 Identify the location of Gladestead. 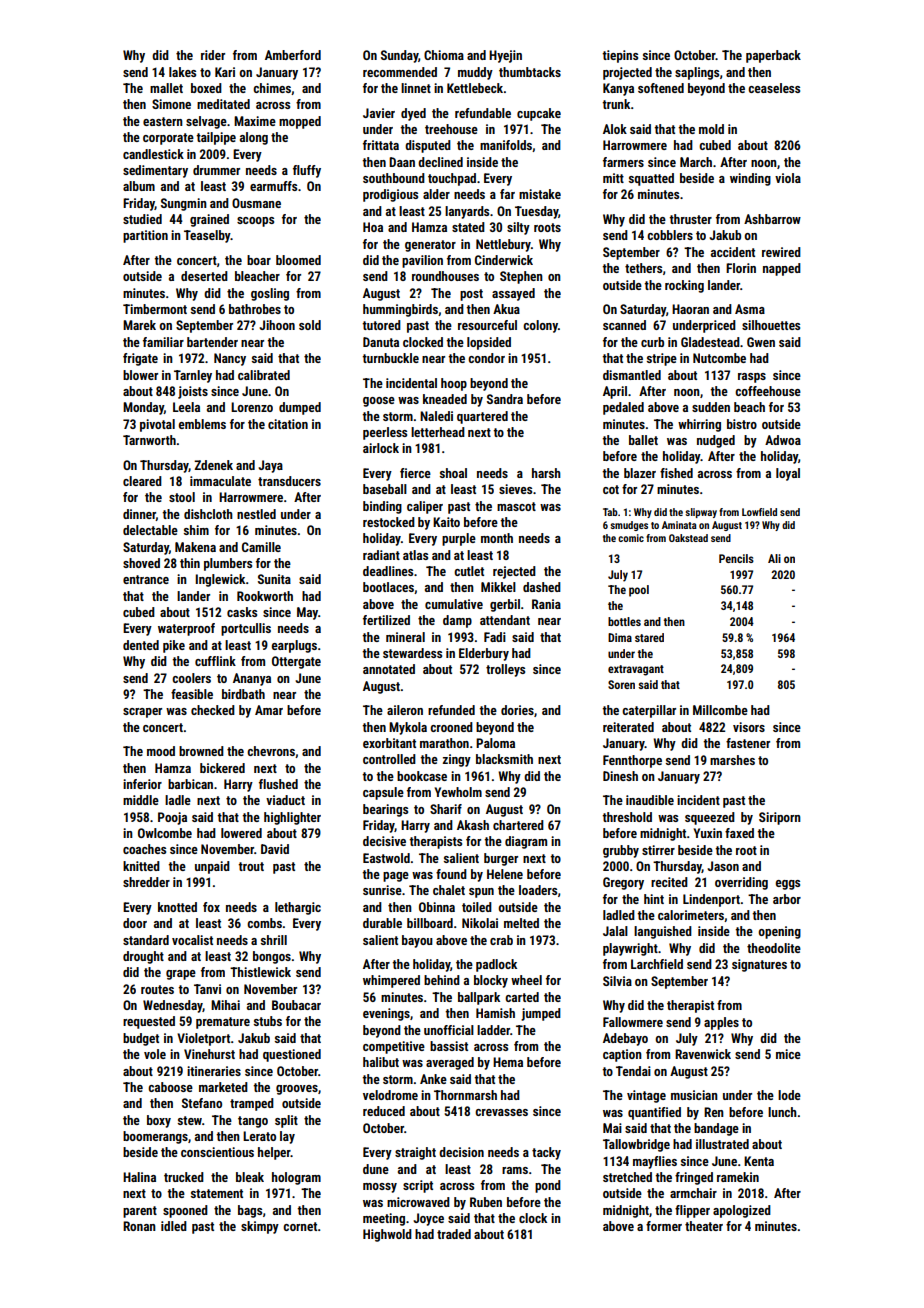
(710, 342).
